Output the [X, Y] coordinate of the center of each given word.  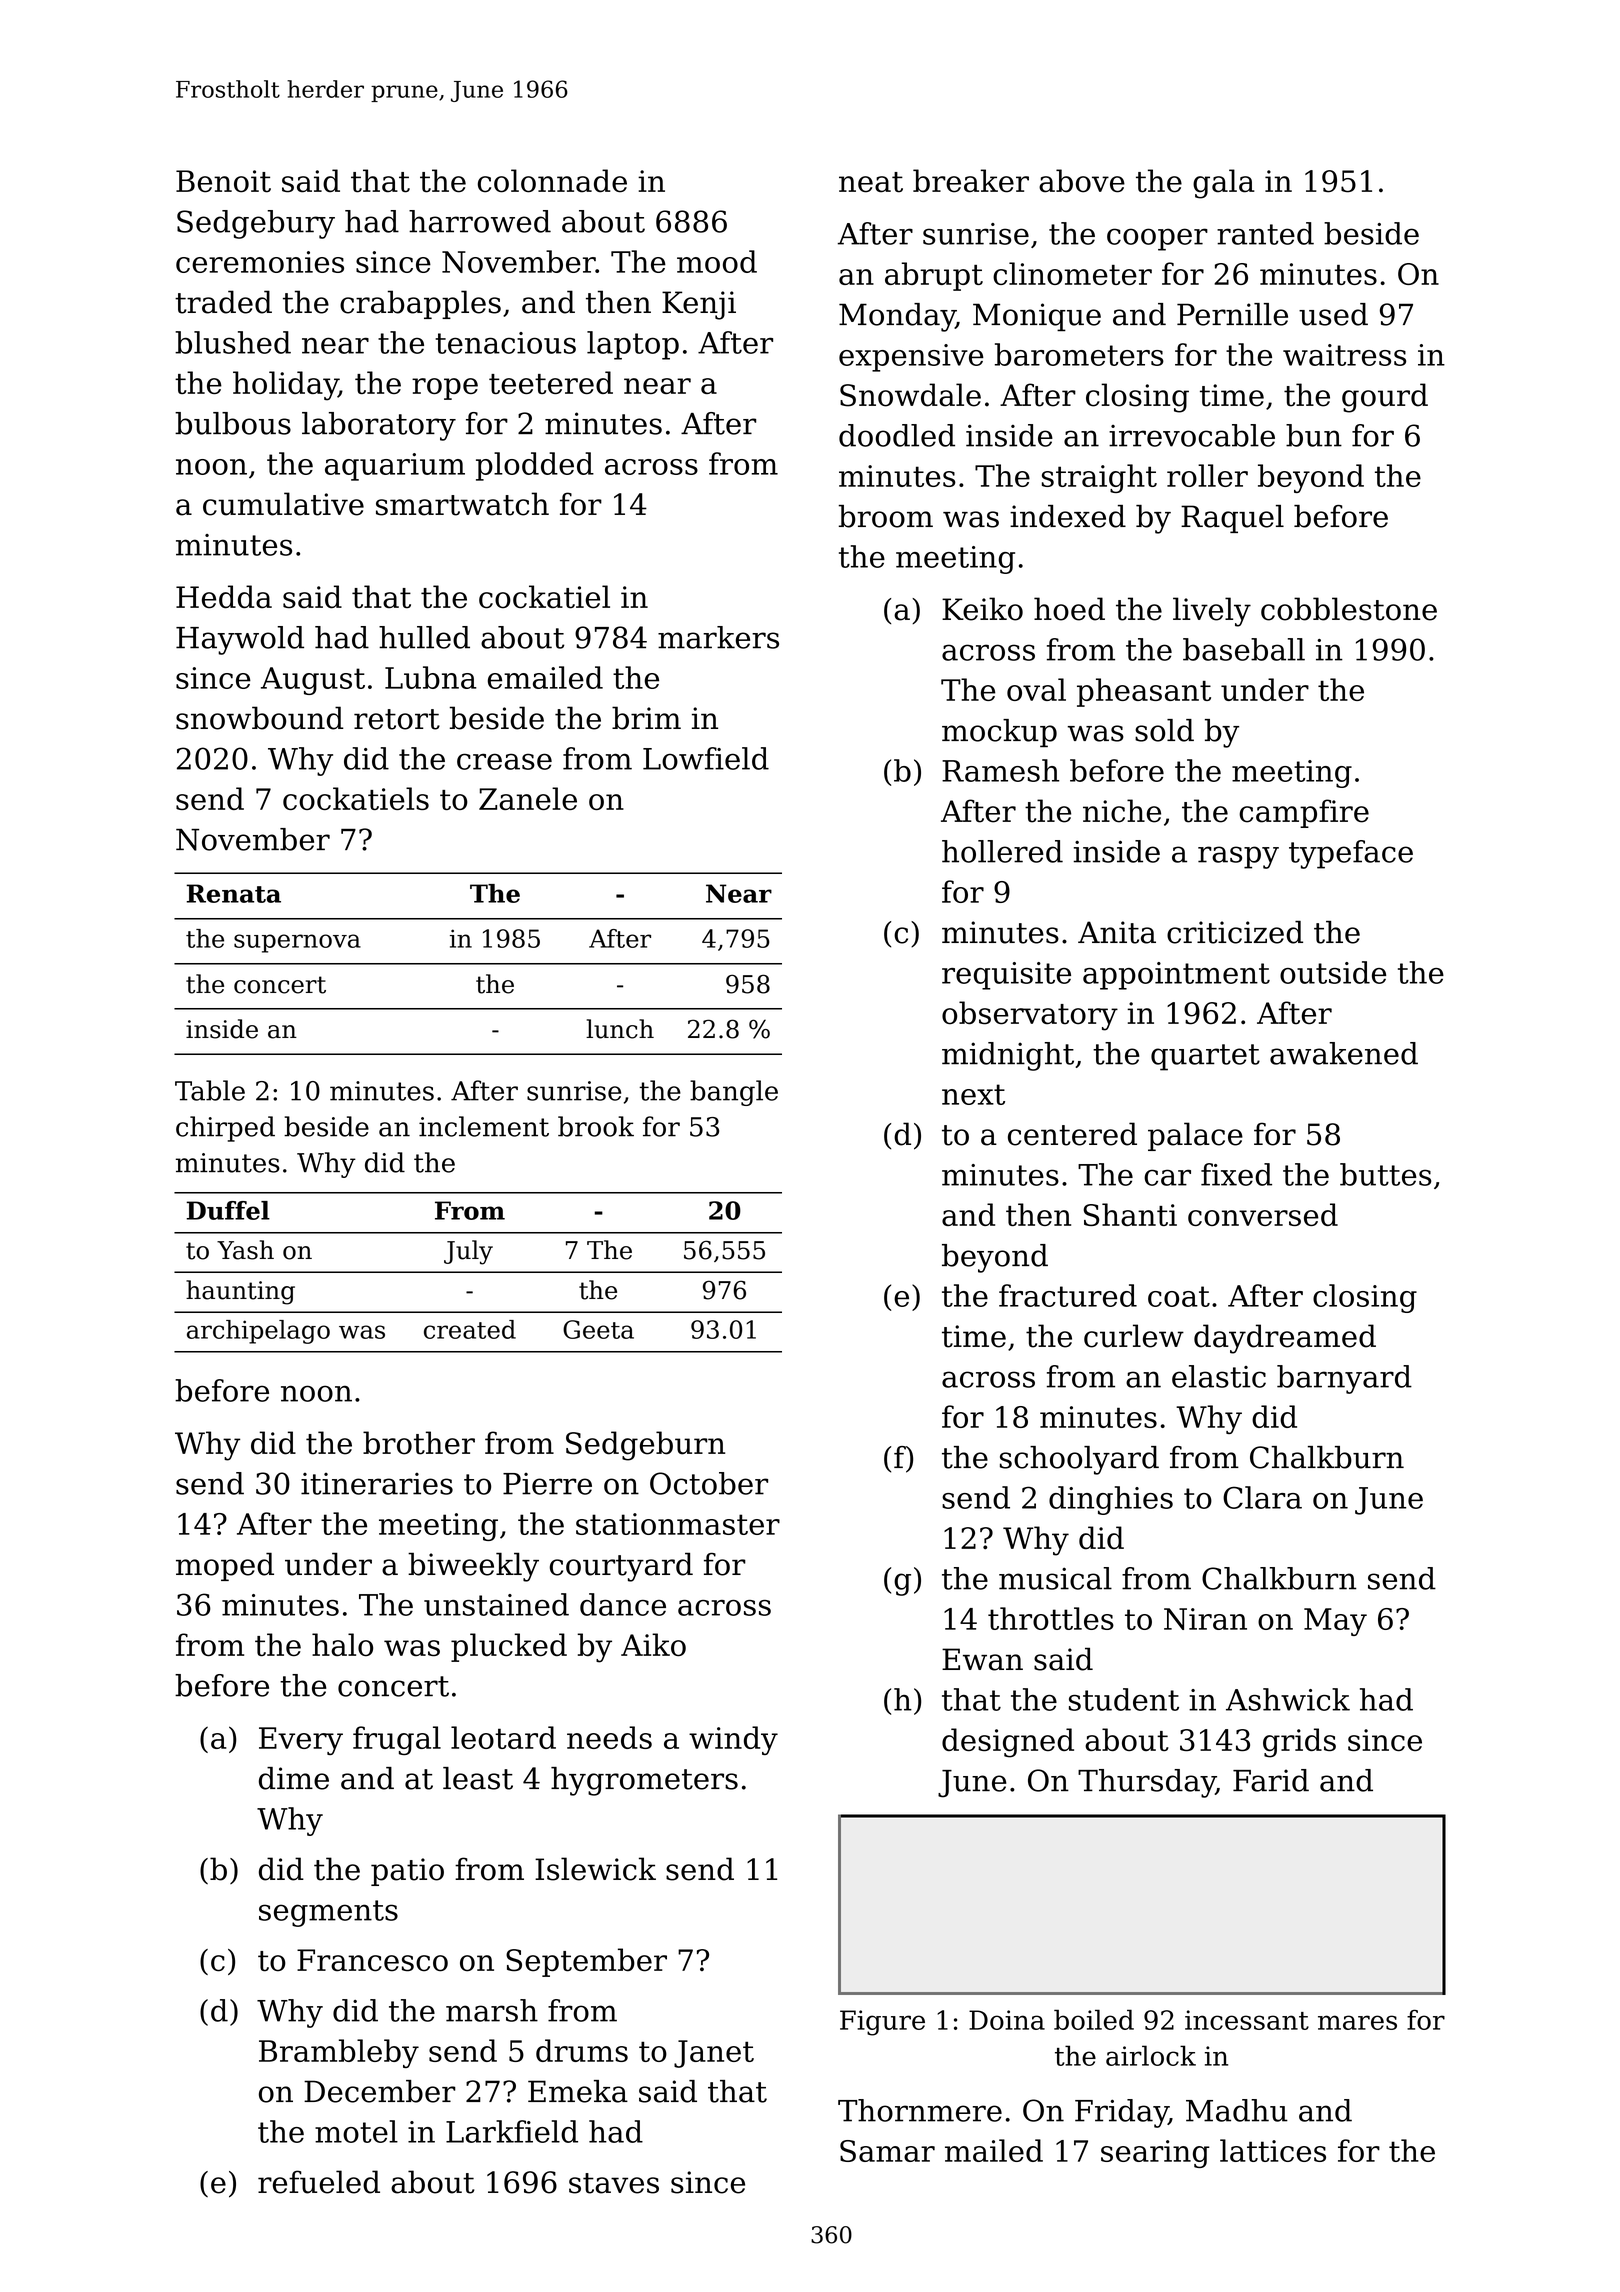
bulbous [233, 423]
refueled [319, 2182]
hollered [1002, 851]
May [1335, 1622]
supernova [297, 943]
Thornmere [920, 2110]
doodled [897, 435]
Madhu [1237, 2110]
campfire [1304, 813]
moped [225, 1566]
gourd [1385, 398]
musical [1055, 1578]
